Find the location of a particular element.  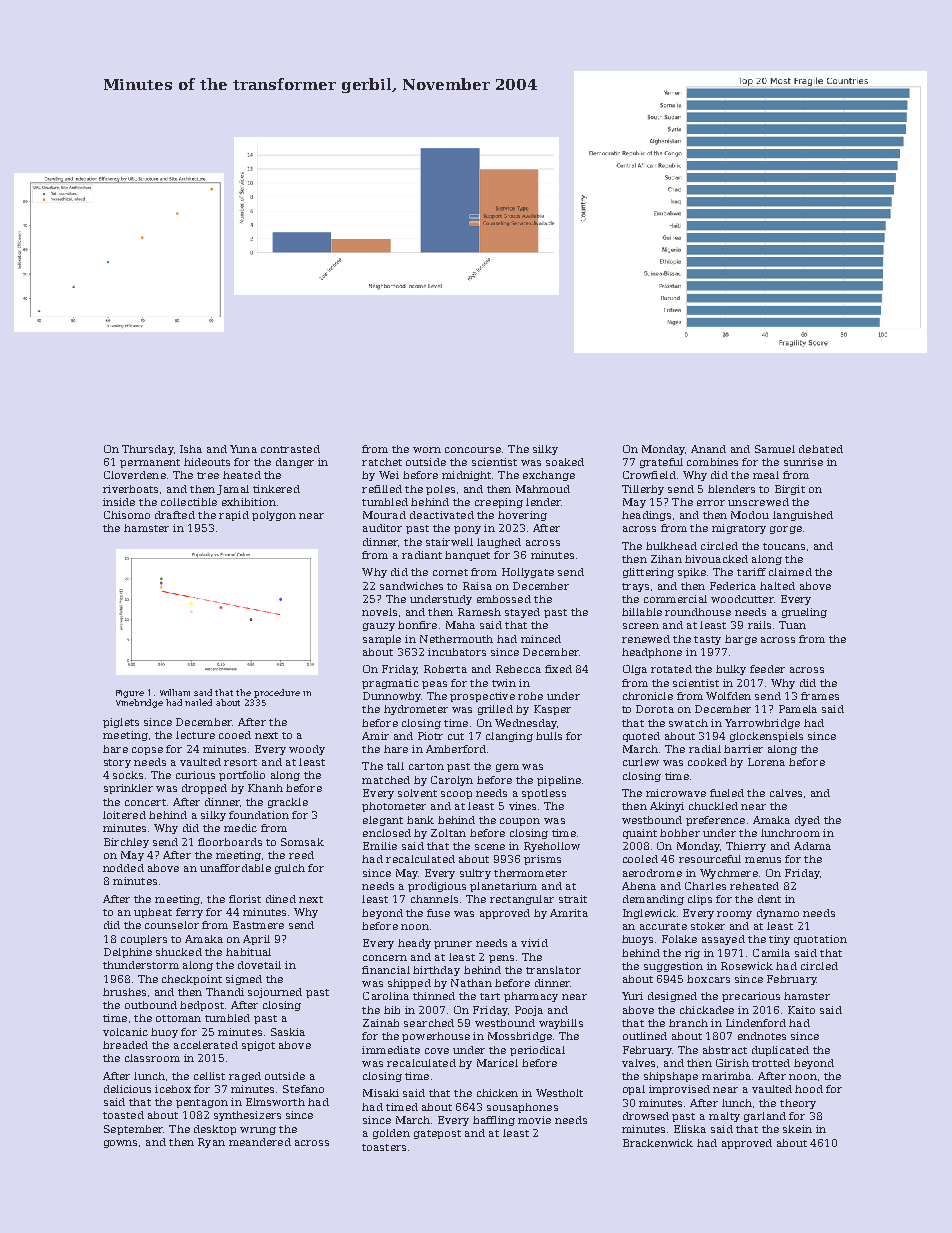

debated is located at coordinates (821, 449).
